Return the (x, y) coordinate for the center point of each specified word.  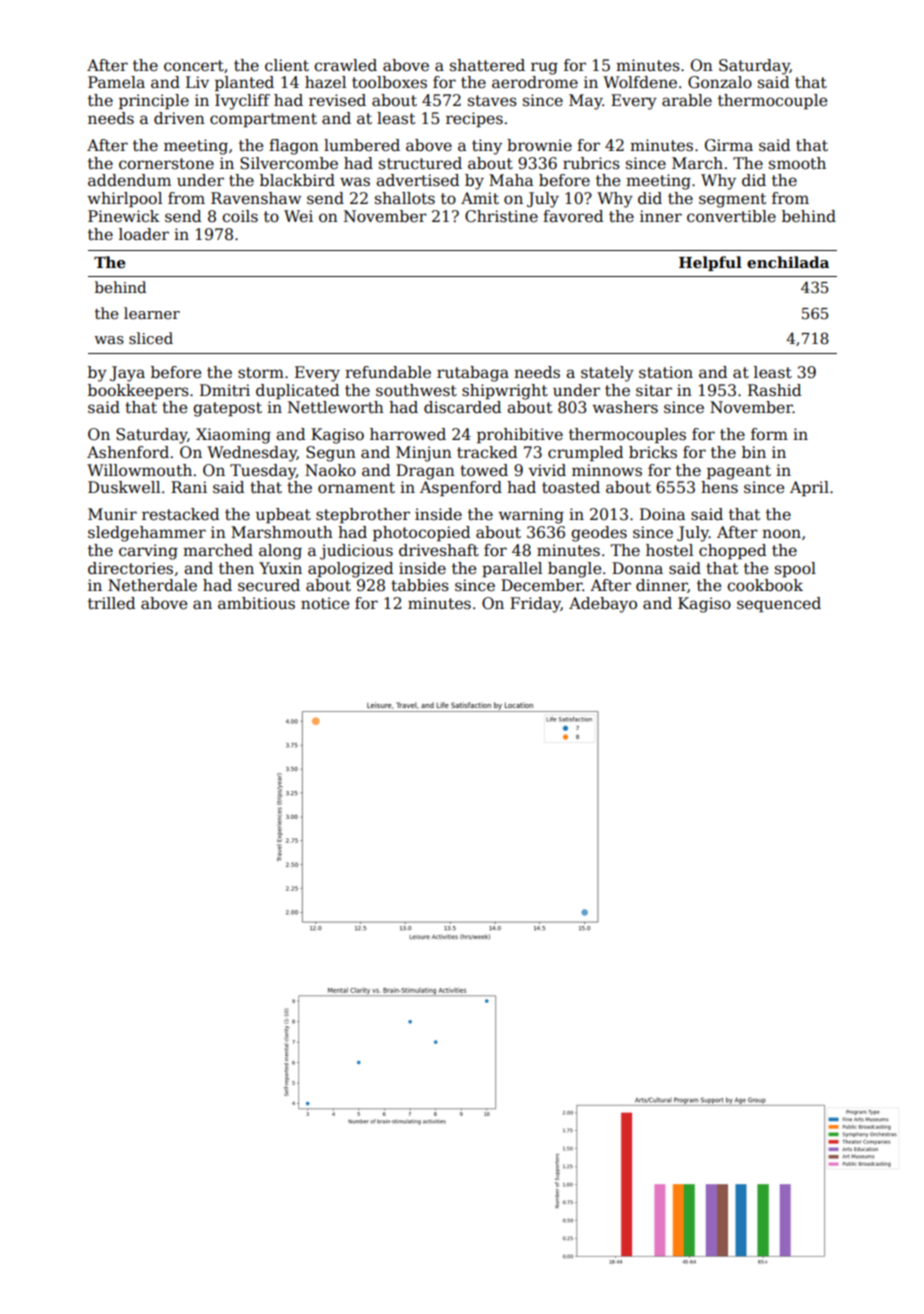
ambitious (256, 603)
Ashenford (128, 452)
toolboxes (389, 82)
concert (194, 66)
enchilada (788, 262)
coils (240, 216)
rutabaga (473, 374)
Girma (729, 145)
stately (607, 374)
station (666, 372)
